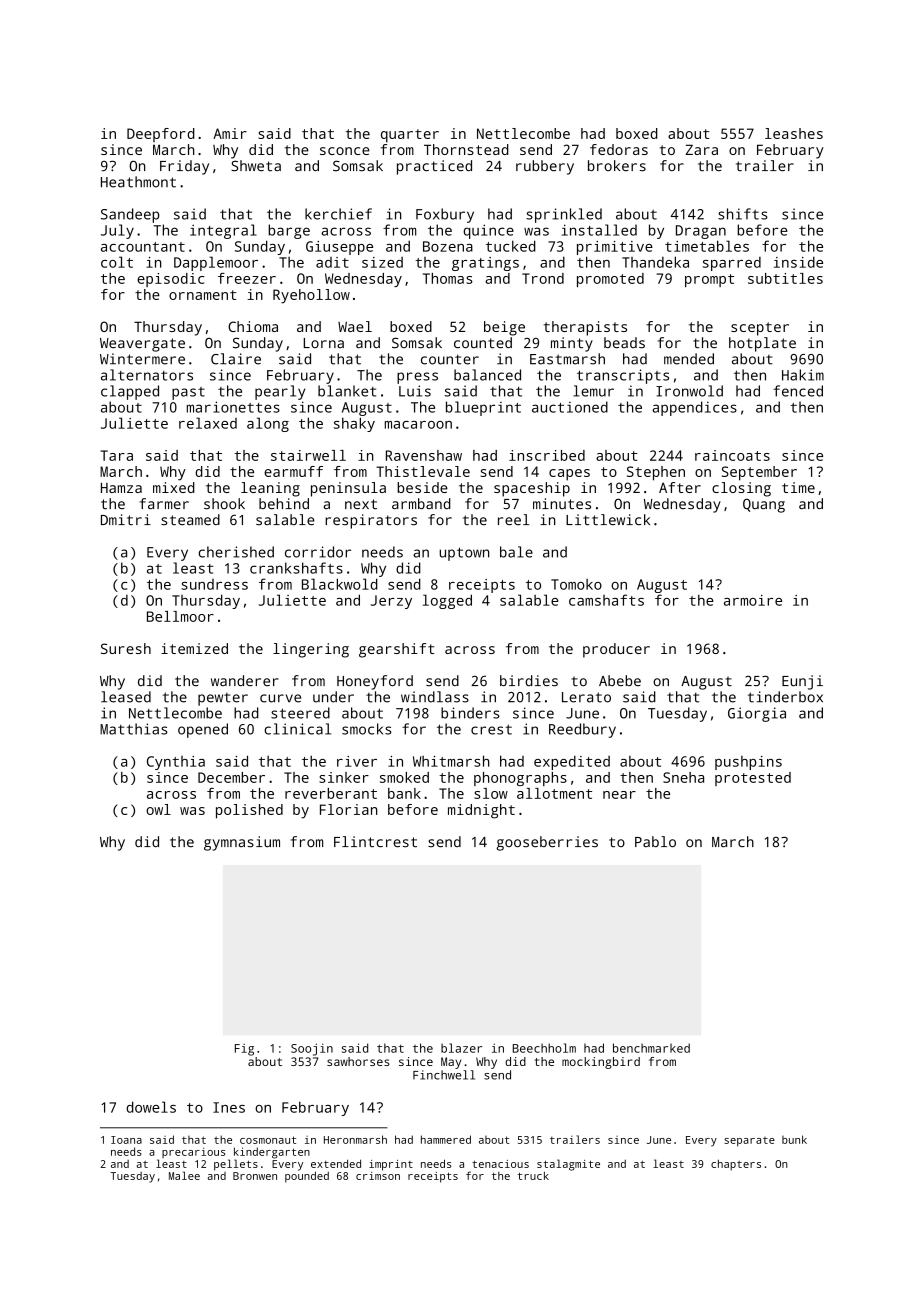 The width and height of the screenshot is (924, 1314). What do you see at coordinates (500, 1164) in the screenshot?
I see `tenacious` at bounding box center [500, 1164].
